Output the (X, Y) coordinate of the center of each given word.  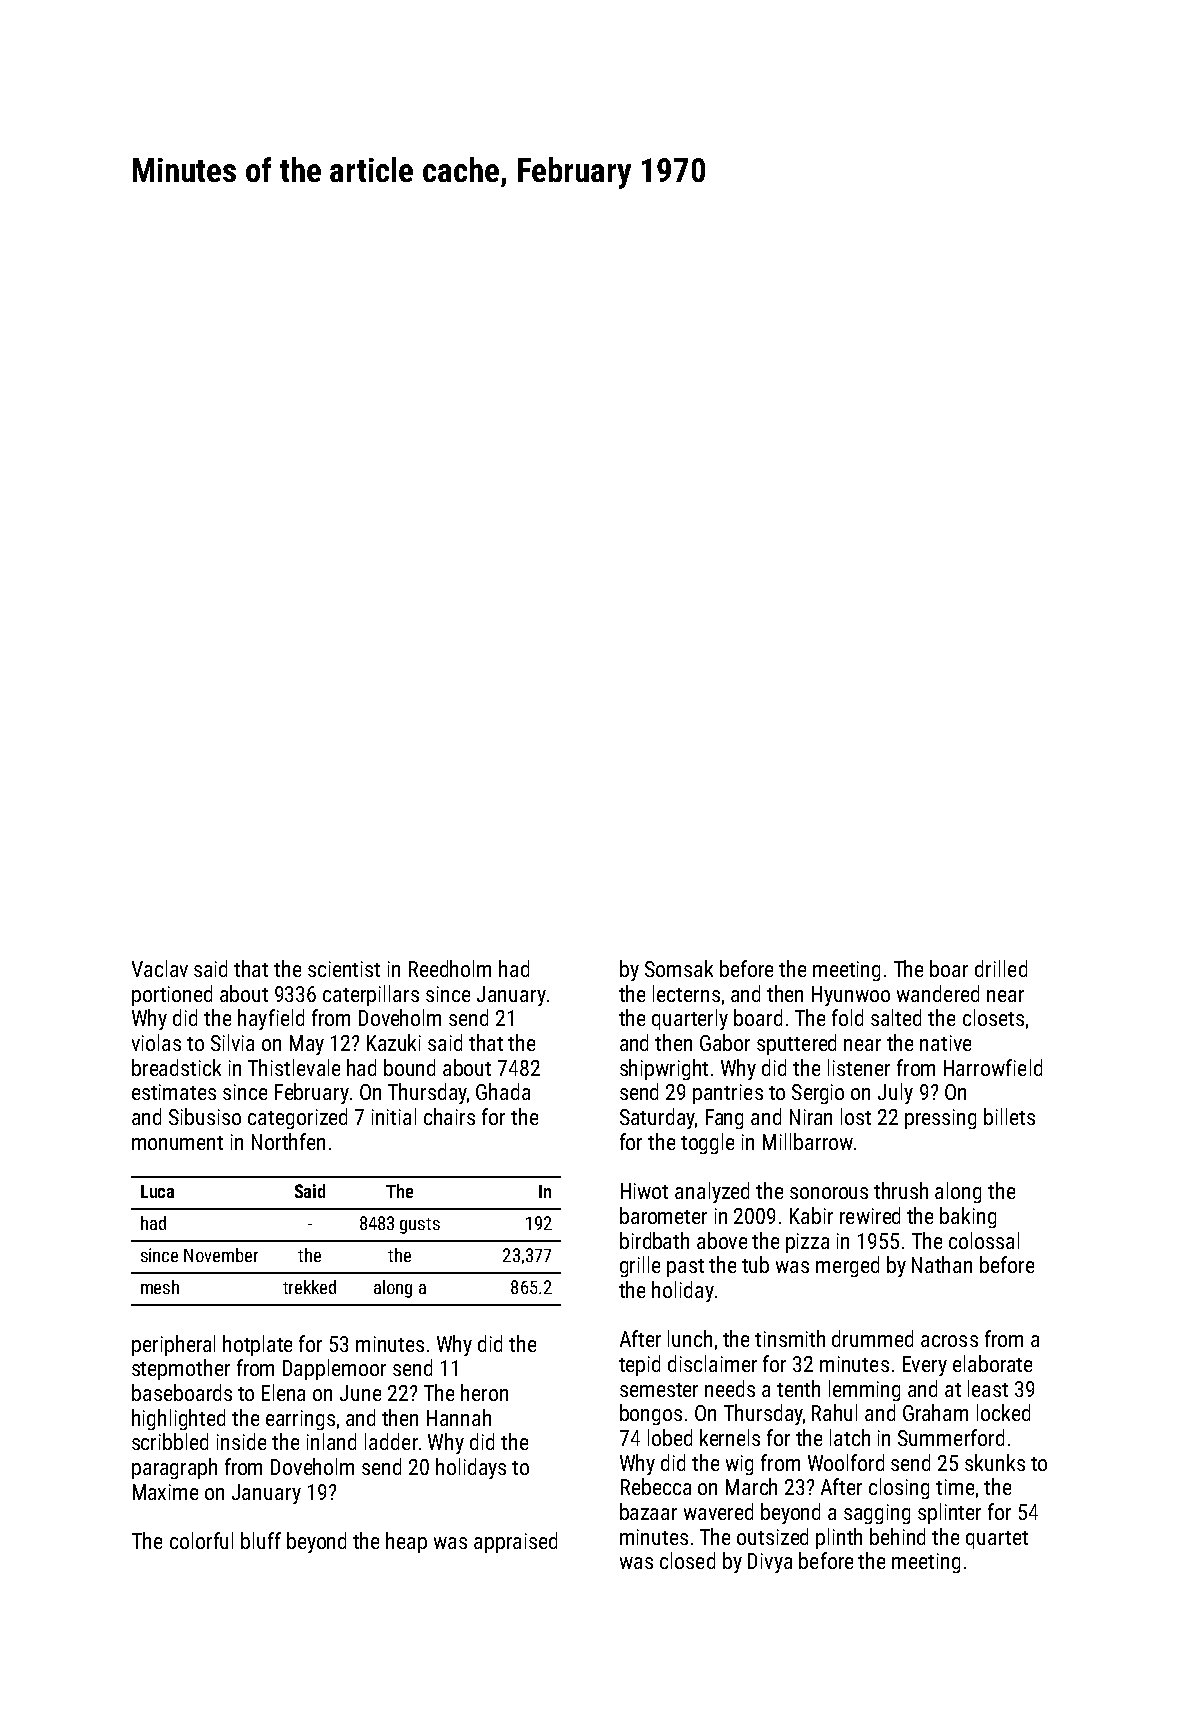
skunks (995, 1462)
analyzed (712, 1192)
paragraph (174, 1468)
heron (484, 1392)
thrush (901, 1190)
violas (156, 1042)
